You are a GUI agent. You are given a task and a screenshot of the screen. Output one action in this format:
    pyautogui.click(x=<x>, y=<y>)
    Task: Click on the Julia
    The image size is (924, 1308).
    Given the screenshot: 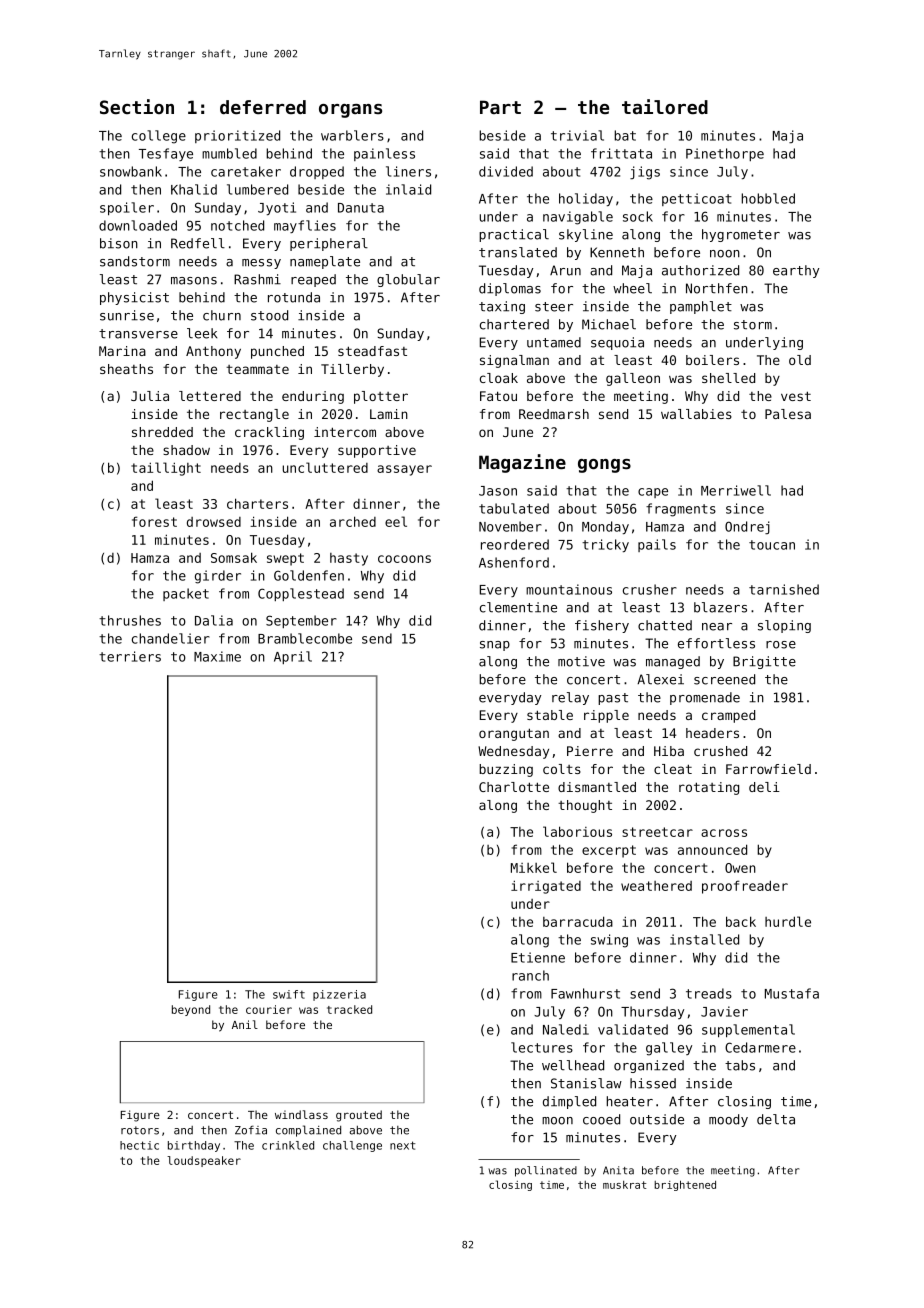 What is the action you would take?
    pyautogui.click(x=150, y=396)
